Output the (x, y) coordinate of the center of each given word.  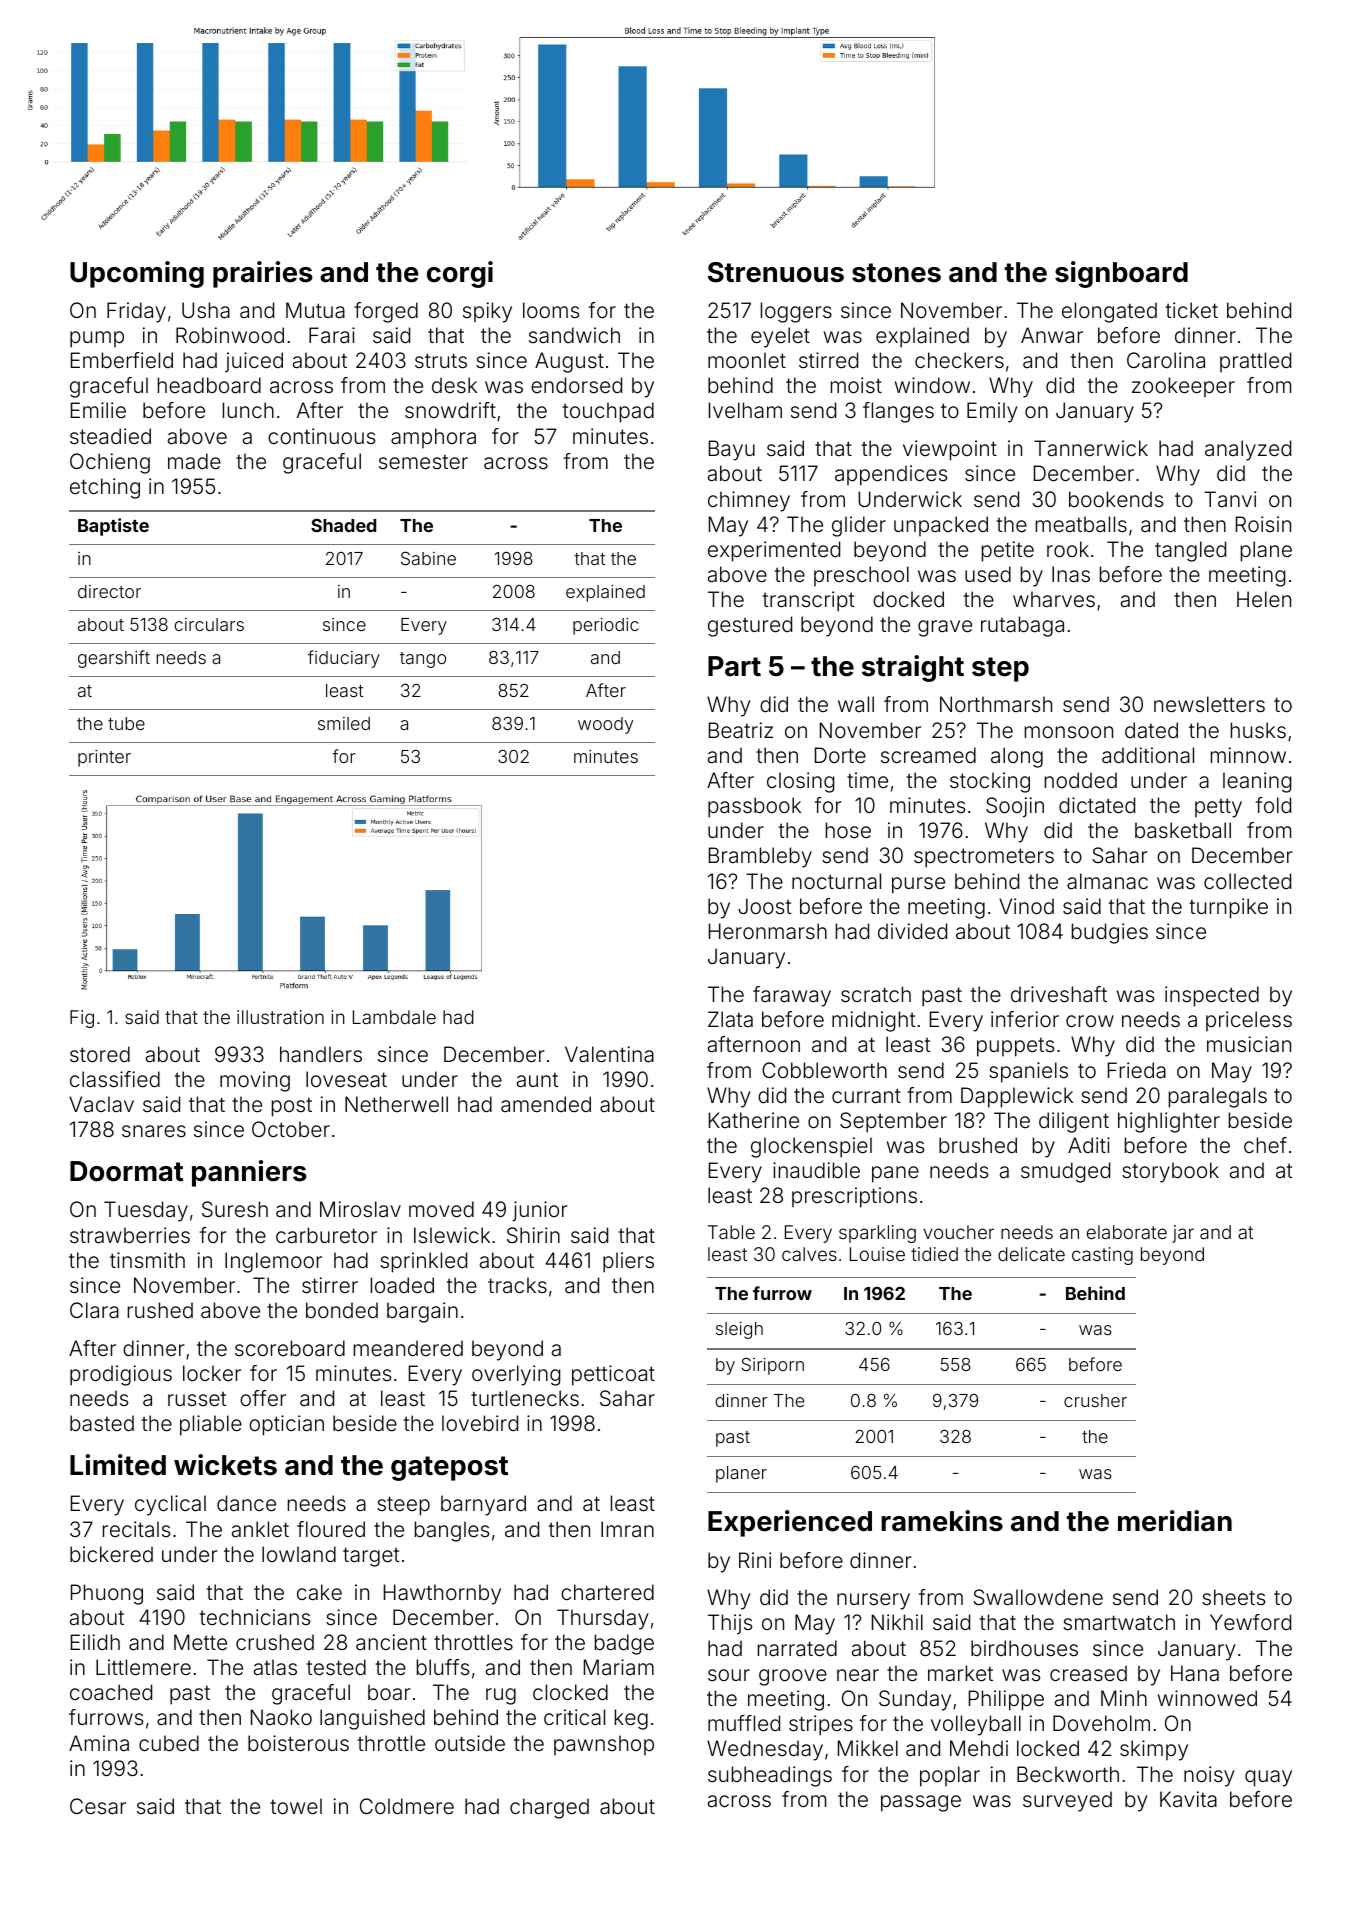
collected (1247, 881)
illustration (280, 1017)
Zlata (730, 1019)
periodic (606, 626)
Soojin (1015, 807)
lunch (248, 410)
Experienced (790, 1523)
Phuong (107, 1594)
